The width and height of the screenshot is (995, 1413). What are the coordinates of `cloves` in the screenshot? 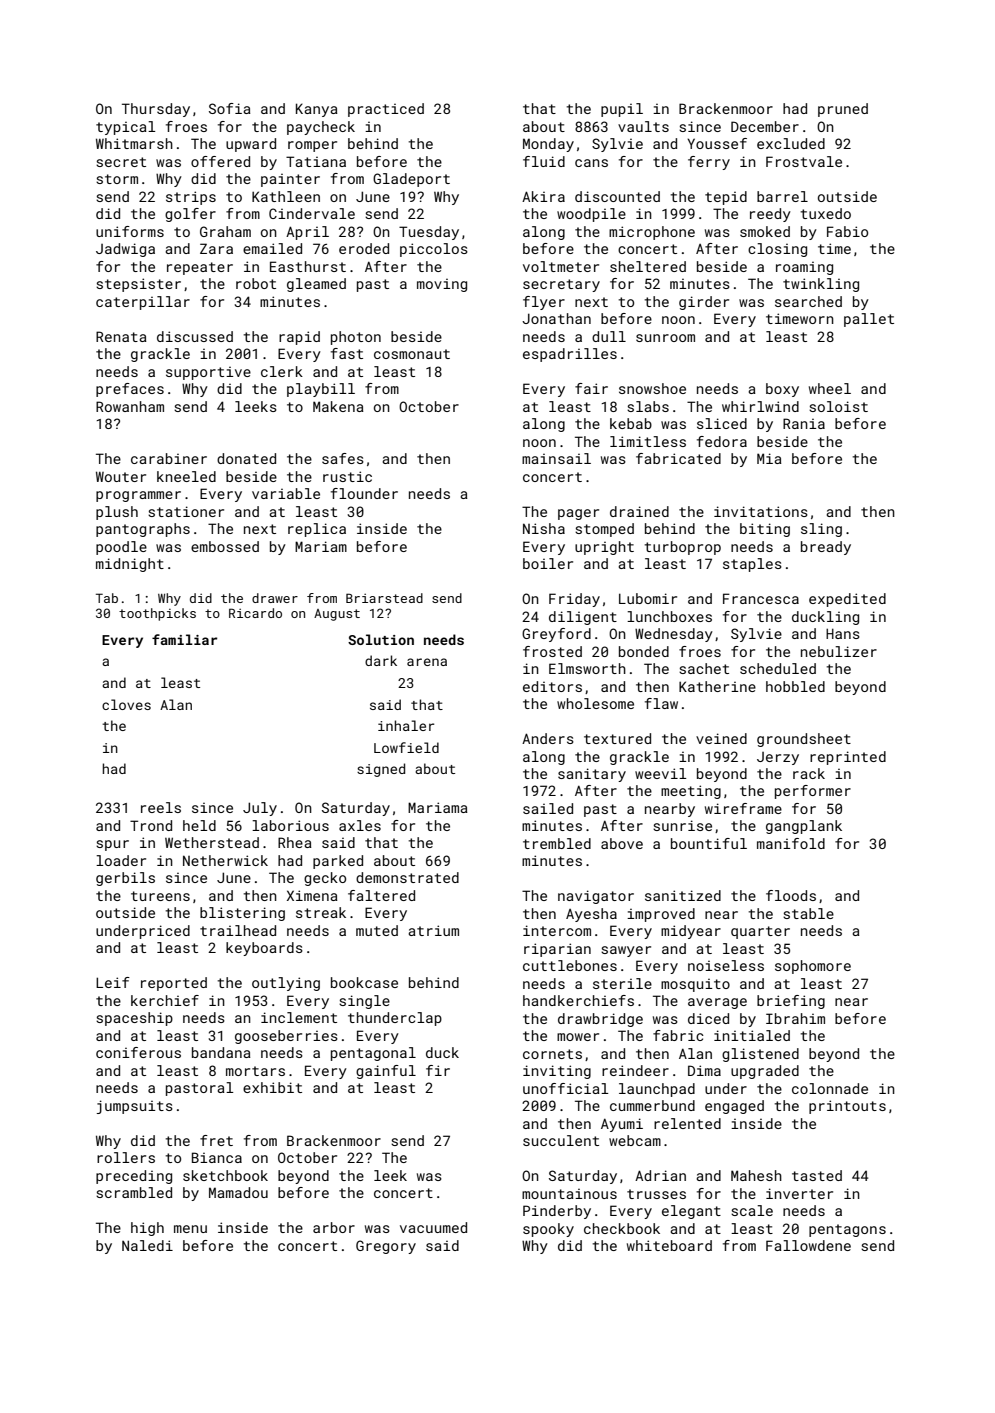 It's located at (126, 704).
